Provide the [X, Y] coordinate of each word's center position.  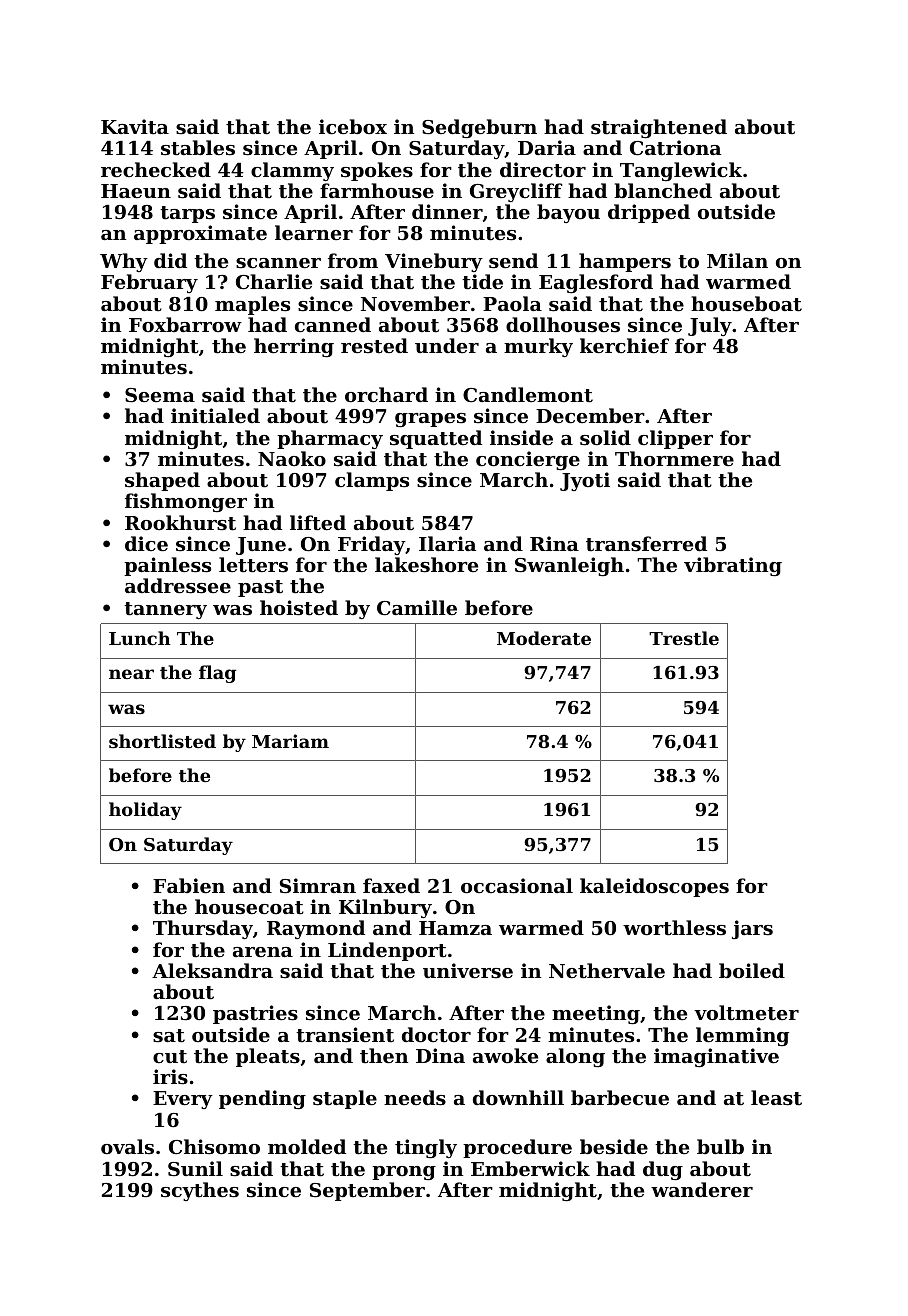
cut [170, 1056]
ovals [127, 1146]
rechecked [156, 169]
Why [124, 262]
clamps [372, 481]
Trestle [684, 638]
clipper [675, 439]
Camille [417, 607]
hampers [625, 262]
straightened [659, 128]
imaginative [716, 1057]
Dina [440, 1055]
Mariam [290, 741]
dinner [447, 211]
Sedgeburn [479, 128]
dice [146, 543]
